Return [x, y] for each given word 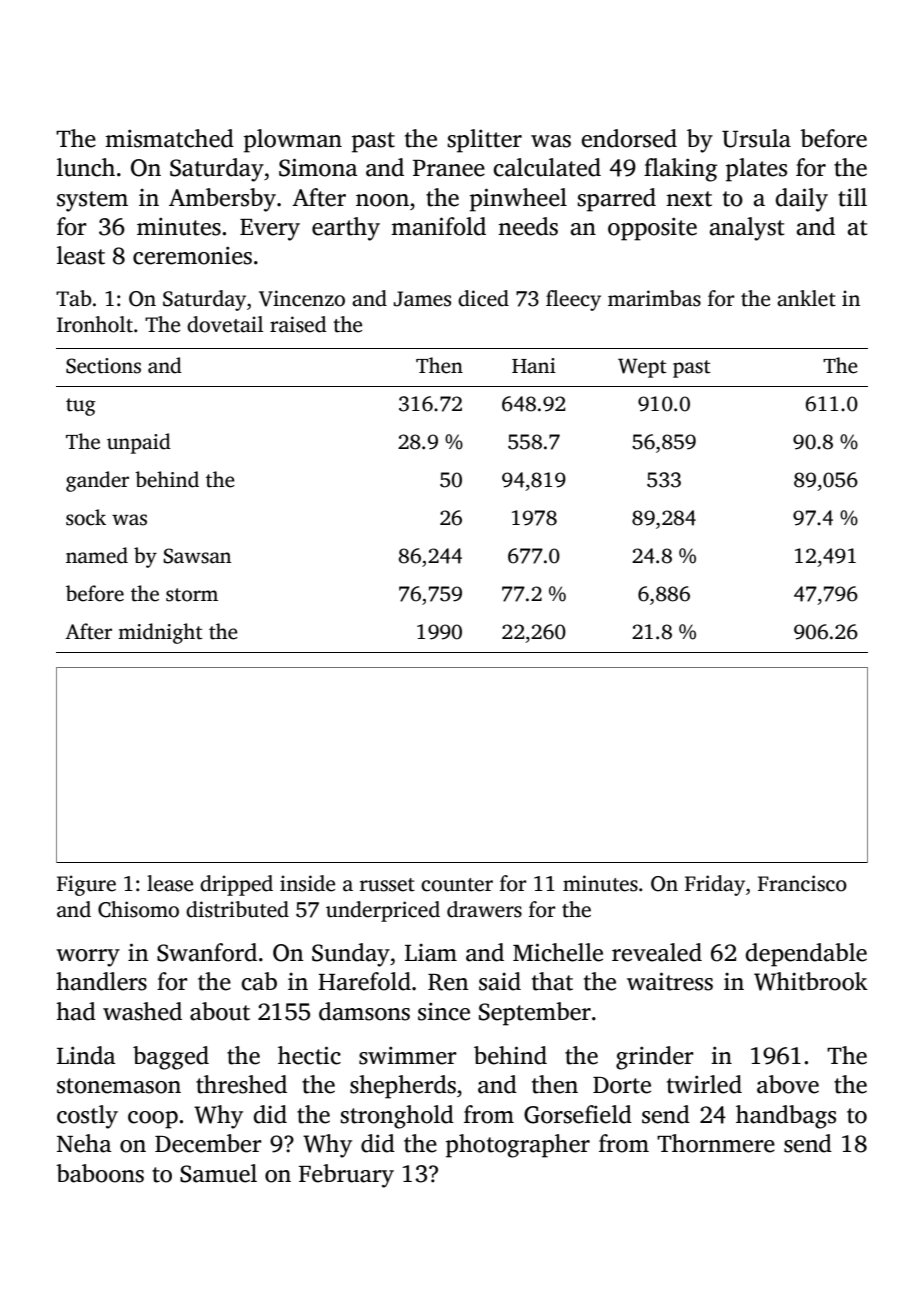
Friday [715, 885]
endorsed [629, 138]
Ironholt [95, 324]
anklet [806, 298]
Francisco [802, 883]
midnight [160, 633]
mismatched [169, 138]
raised [298, 324]
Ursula [756, 138]
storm [192, 595]
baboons [100, 1173]
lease [170, 883]
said [500, 981]
